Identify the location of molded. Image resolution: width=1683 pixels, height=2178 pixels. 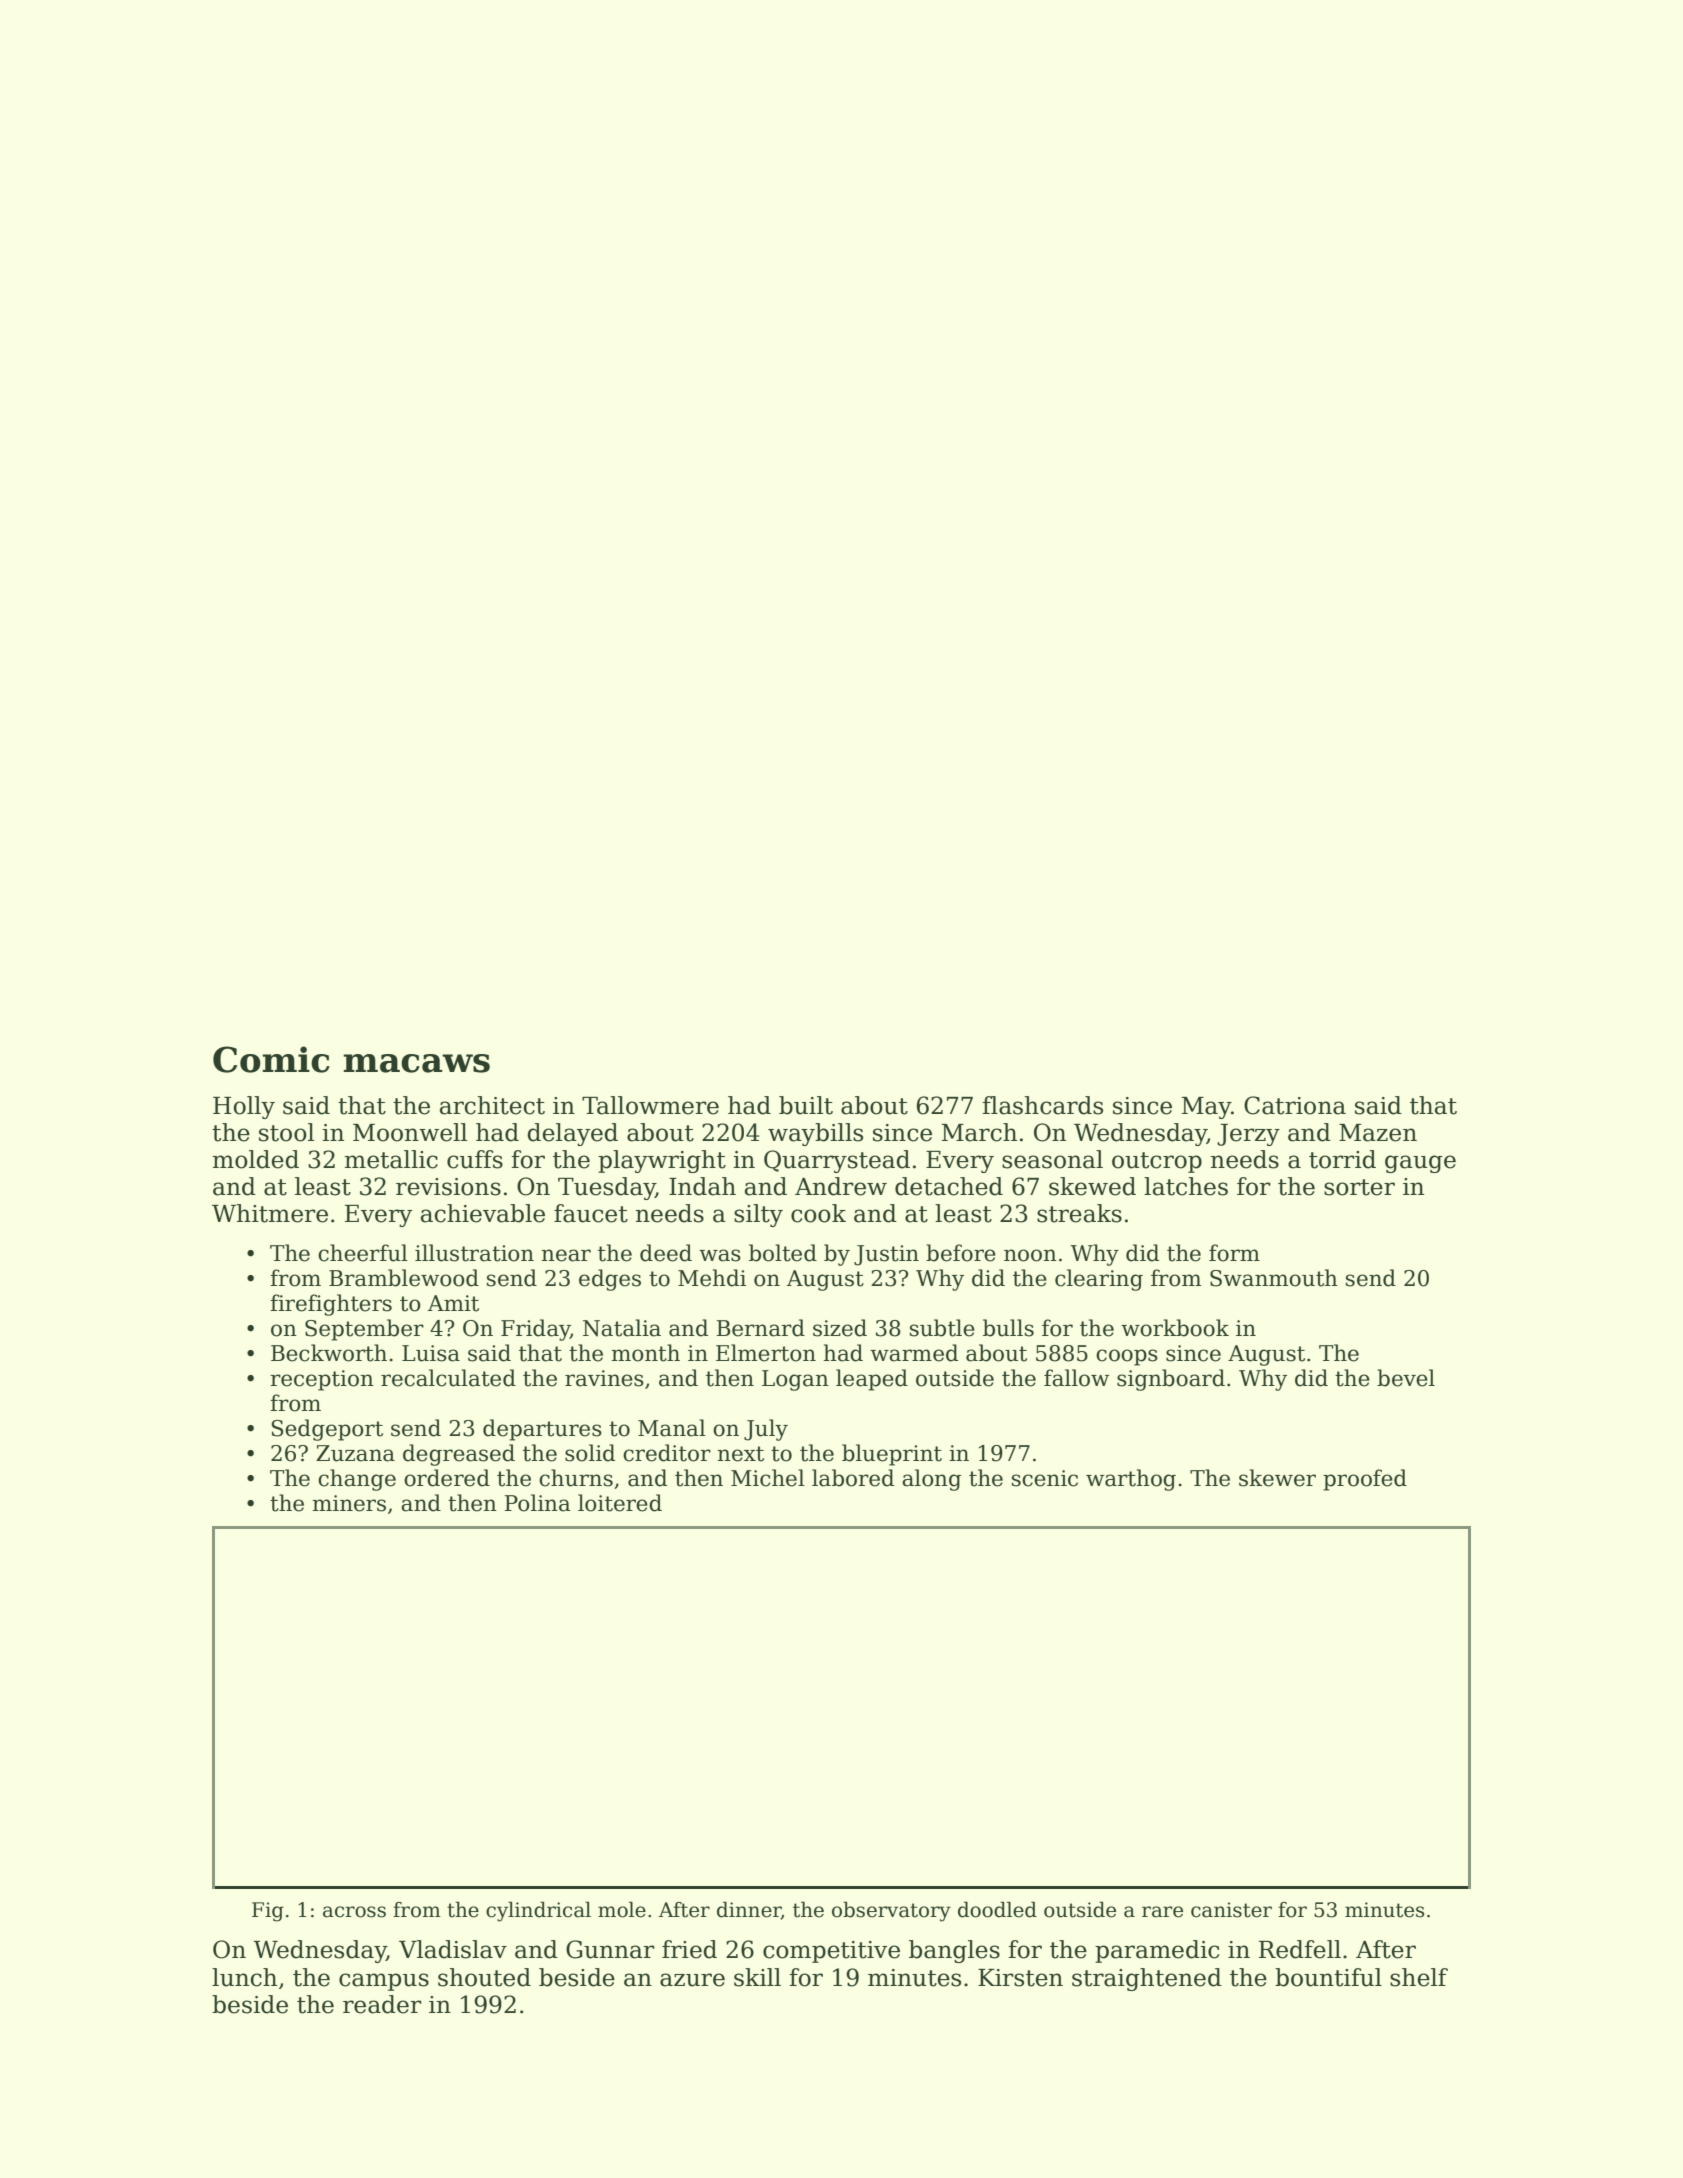
(256, 1159).
